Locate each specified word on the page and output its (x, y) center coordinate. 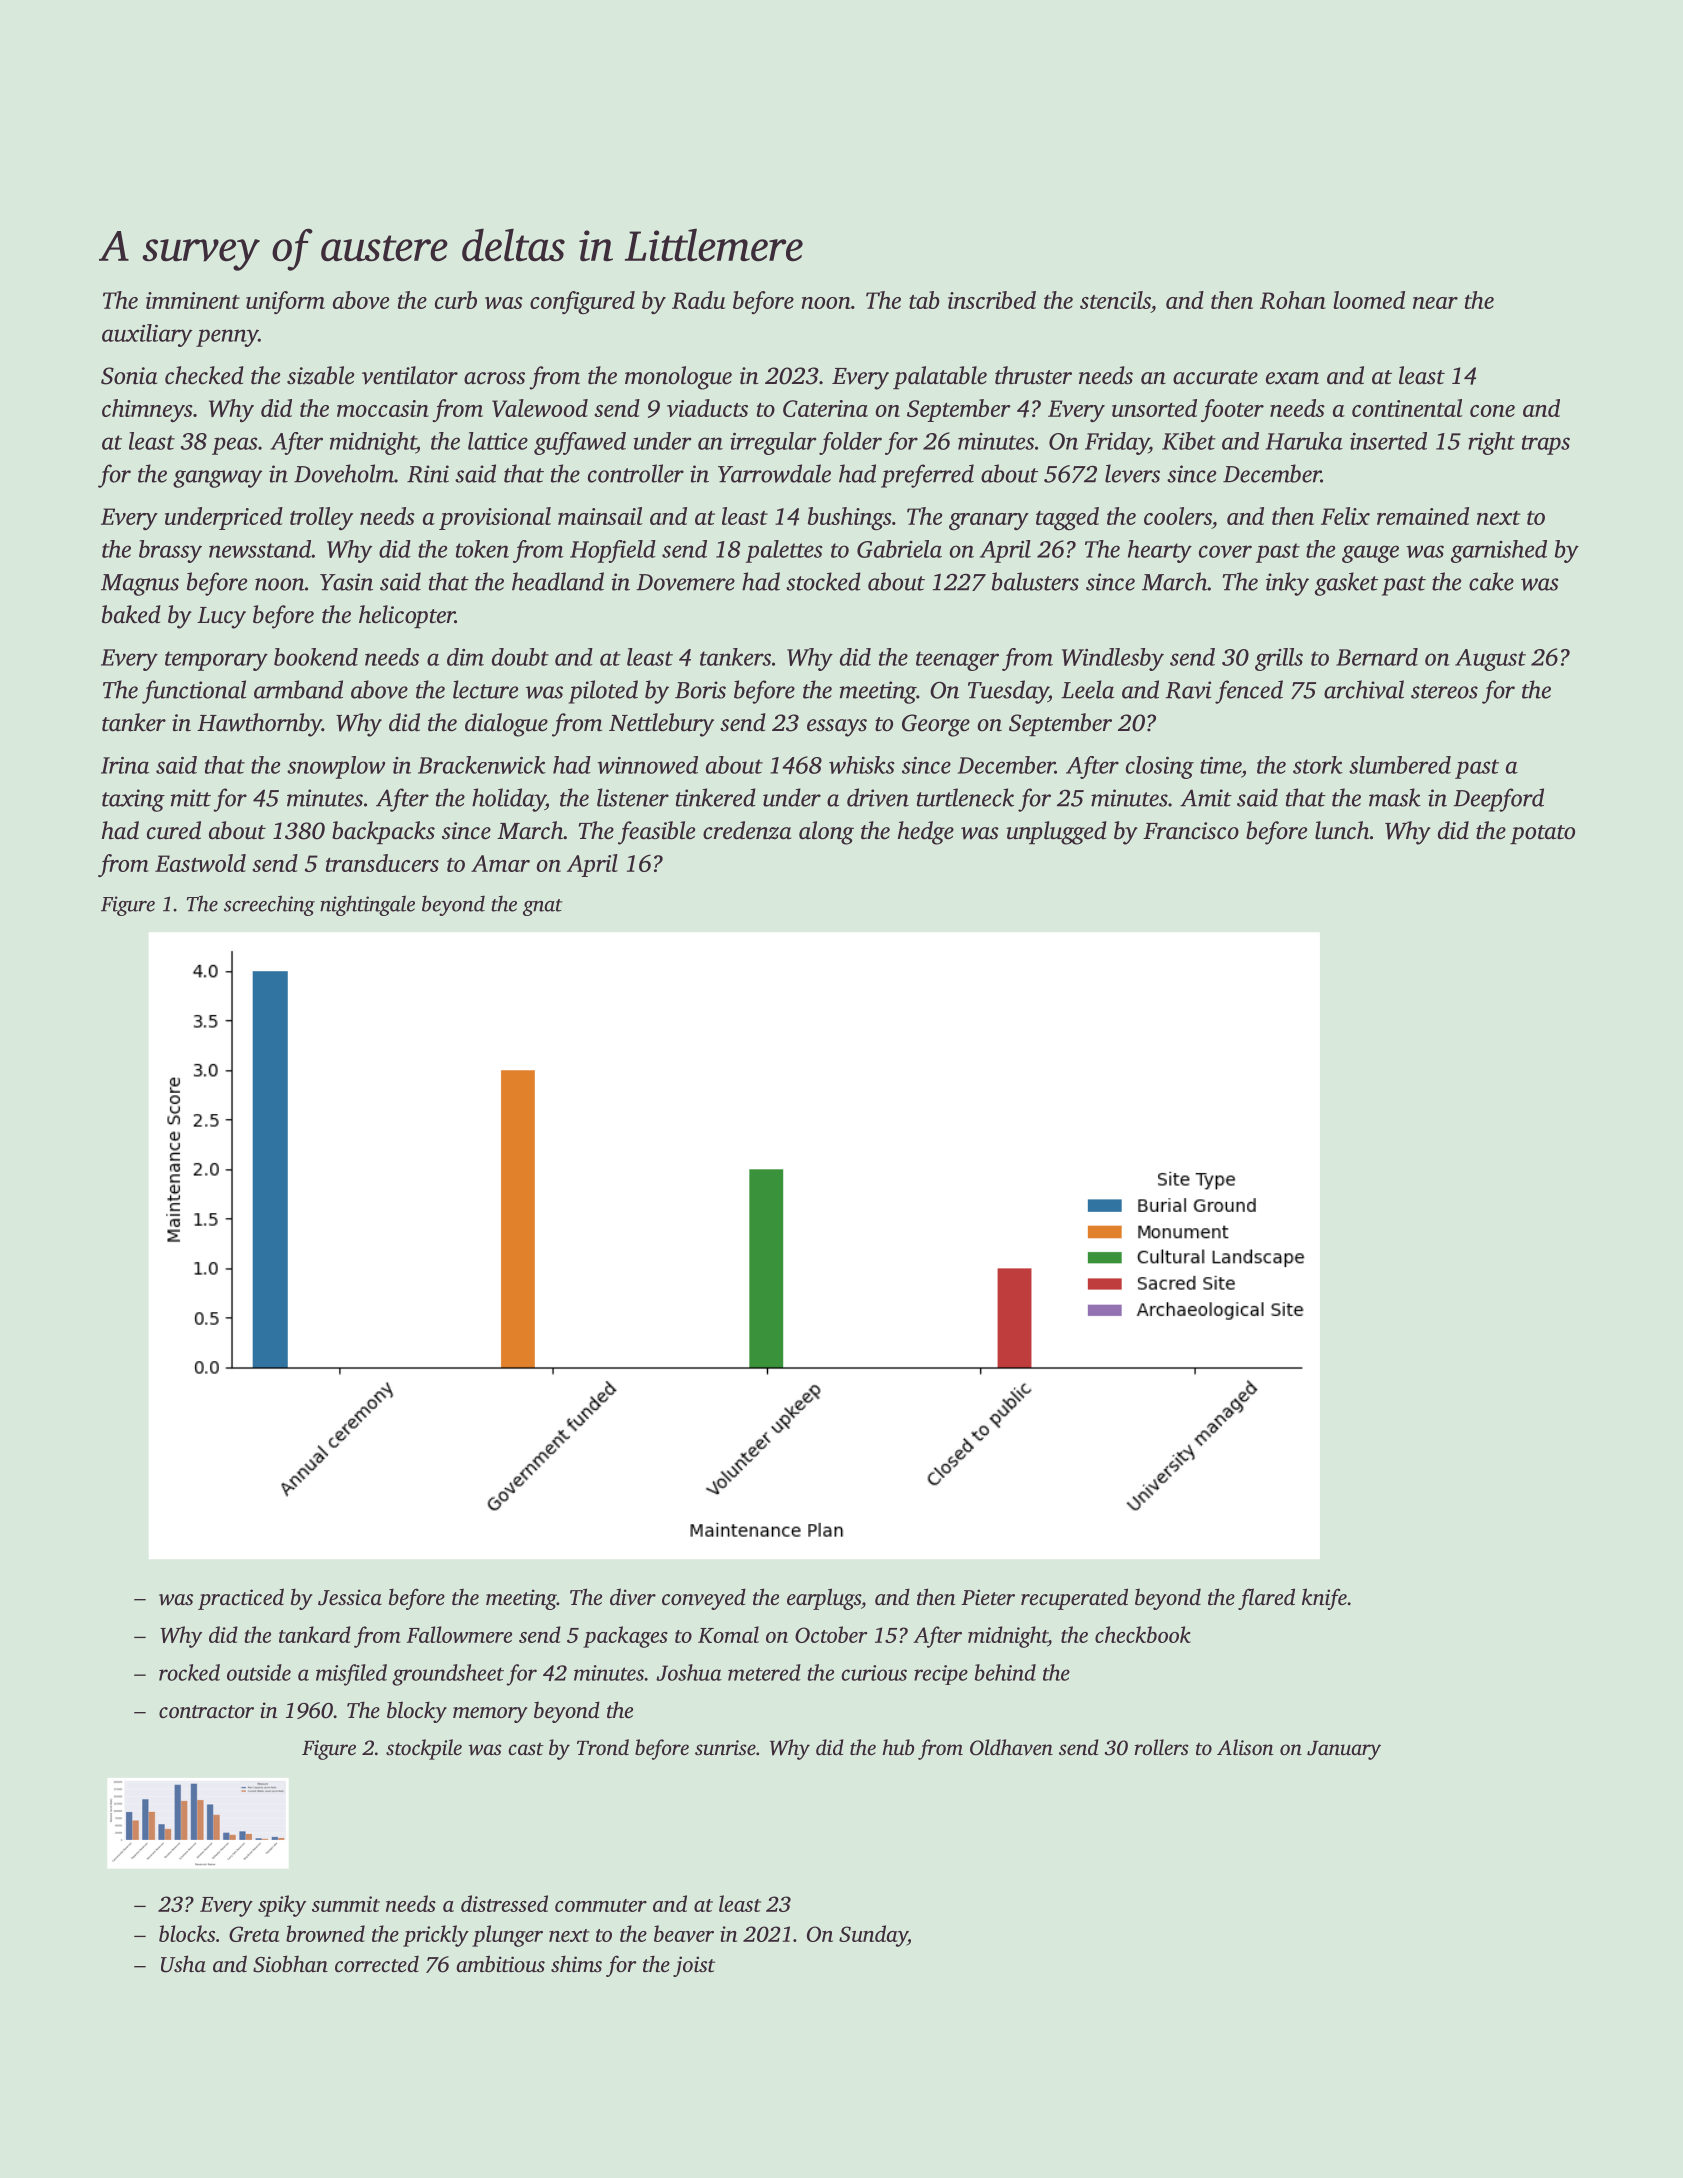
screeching (269, 905)
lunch (1342, 830)
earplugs (824, 1599)
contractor (206, 1711)
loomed (1369, 300)
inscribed (992, 300)
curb (456, 300)
